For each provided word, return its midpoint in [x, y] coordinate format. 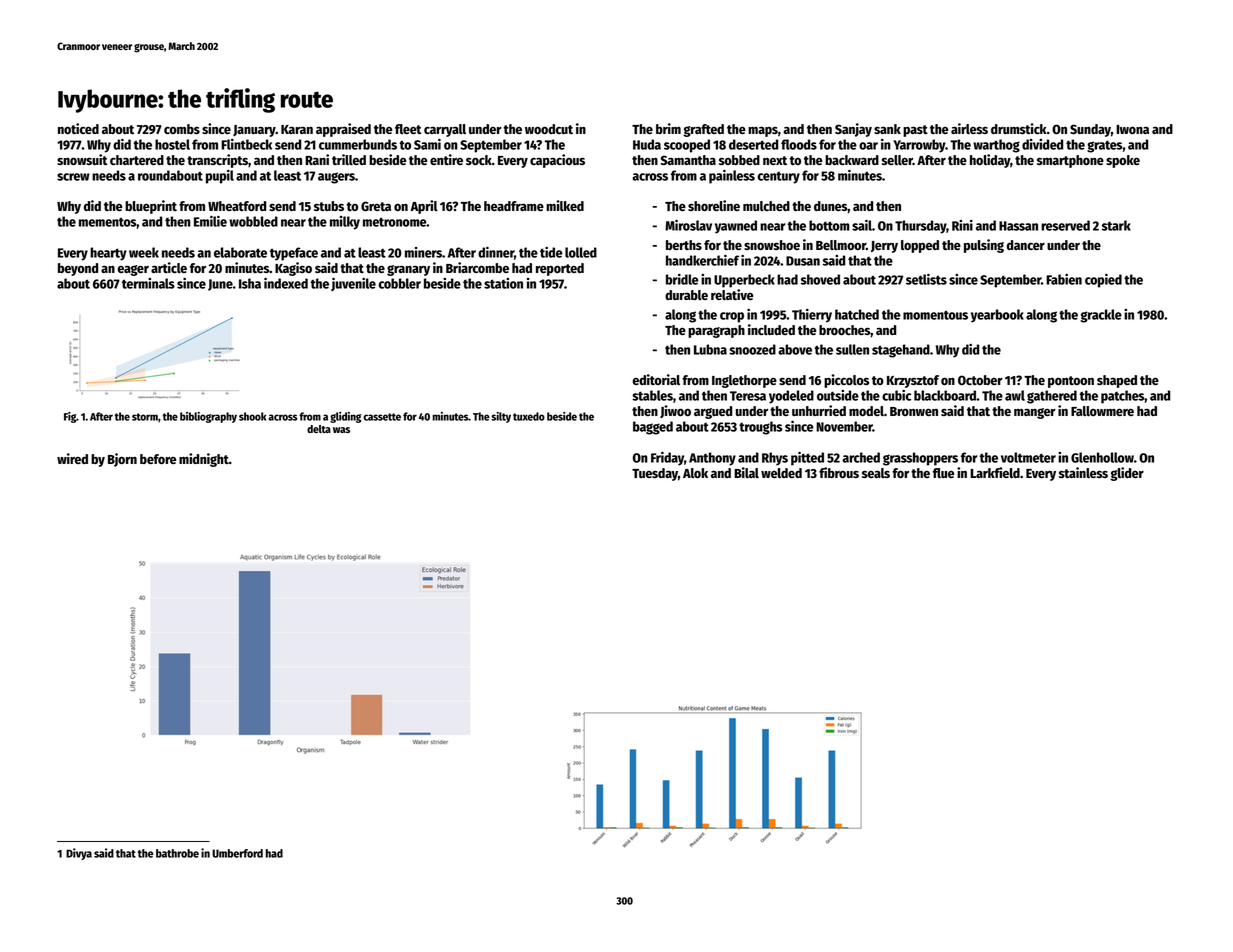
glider [1127, 474]
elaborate [240, 252]
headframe [514, 206]
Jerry [884, 247]
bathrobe [177, 853]
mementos [108, 222]
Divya [79, 854]
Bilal [746, 472]
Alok [695, 473]
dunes [830, 206]
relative [732, 294]
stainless [1083, 472]
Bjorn [122, 460]
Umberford [237, 853]
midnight [204, 460]
